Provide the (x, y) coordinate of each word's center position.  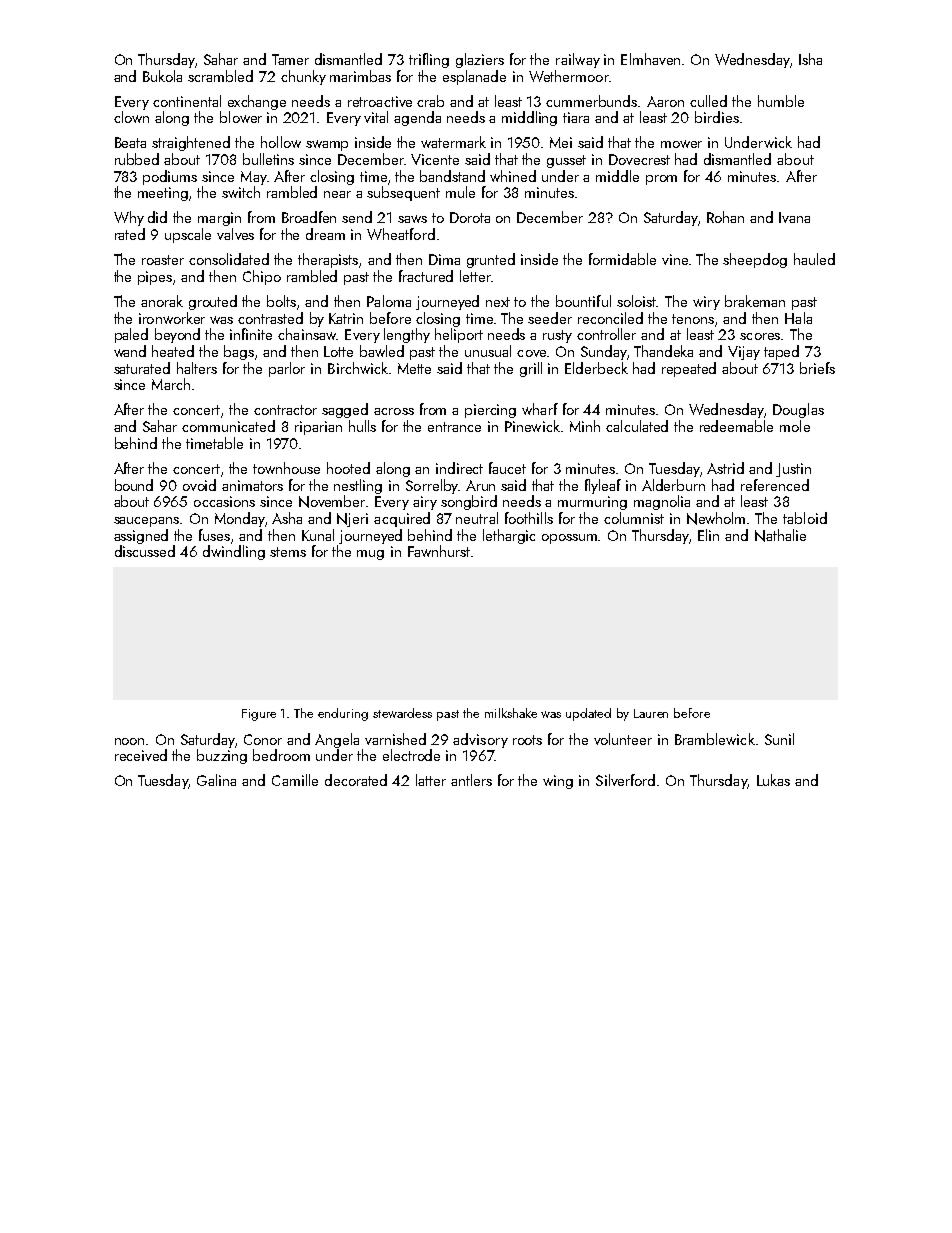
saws (412, 219)
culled (708, 101)
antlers (471, 780)
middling (529, 118)
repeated (689, 369)
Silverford (625, 780)
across (394, 411)
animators (252, 485)
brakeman (755, 301)
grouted (213, 302)
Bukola (162, 76)
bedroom (281, 755)
